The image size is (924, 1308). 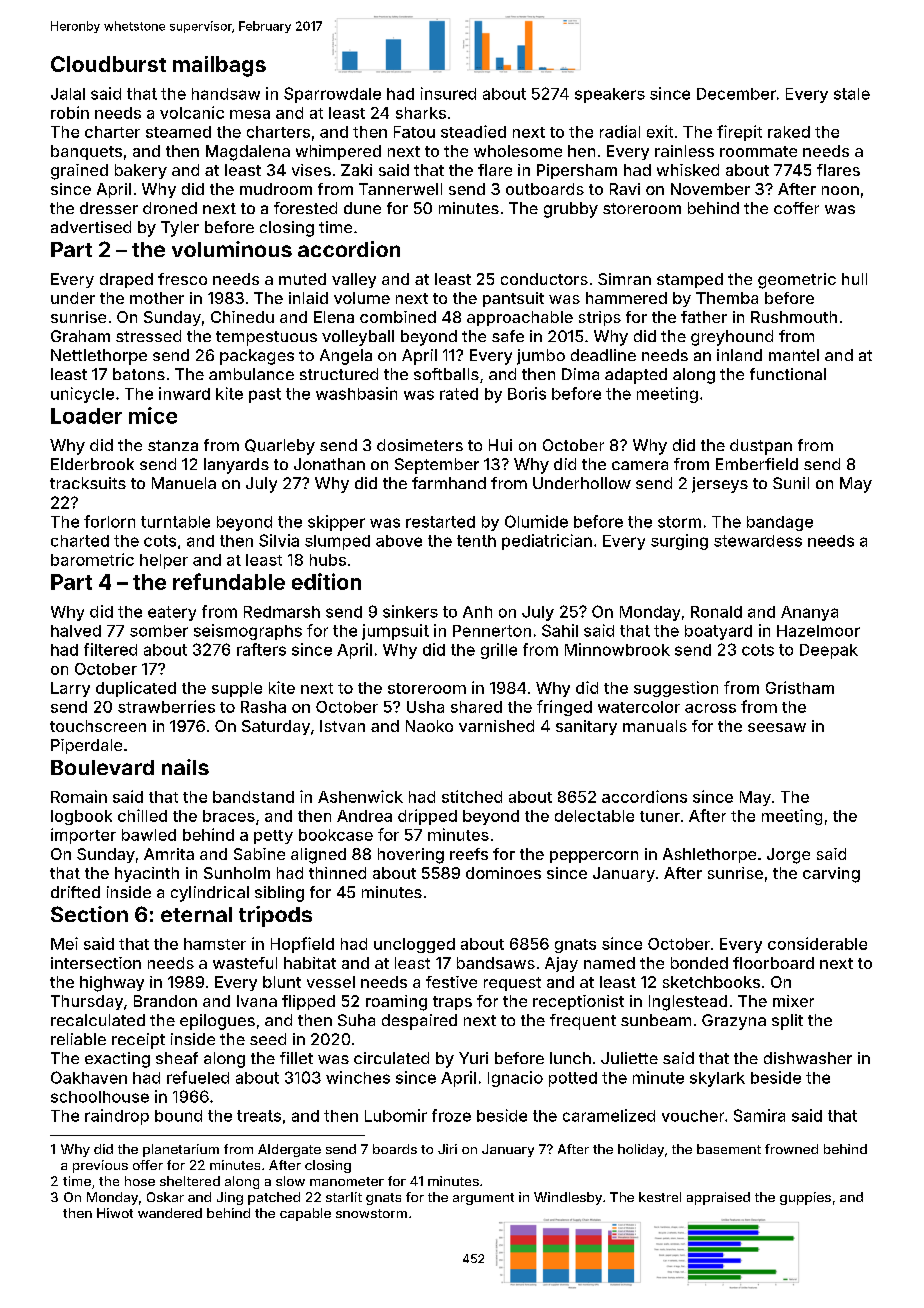 What do you see at coordinates (688, 170) in the screenshot?
I see `whisked` at bounding box center [688, 170].
